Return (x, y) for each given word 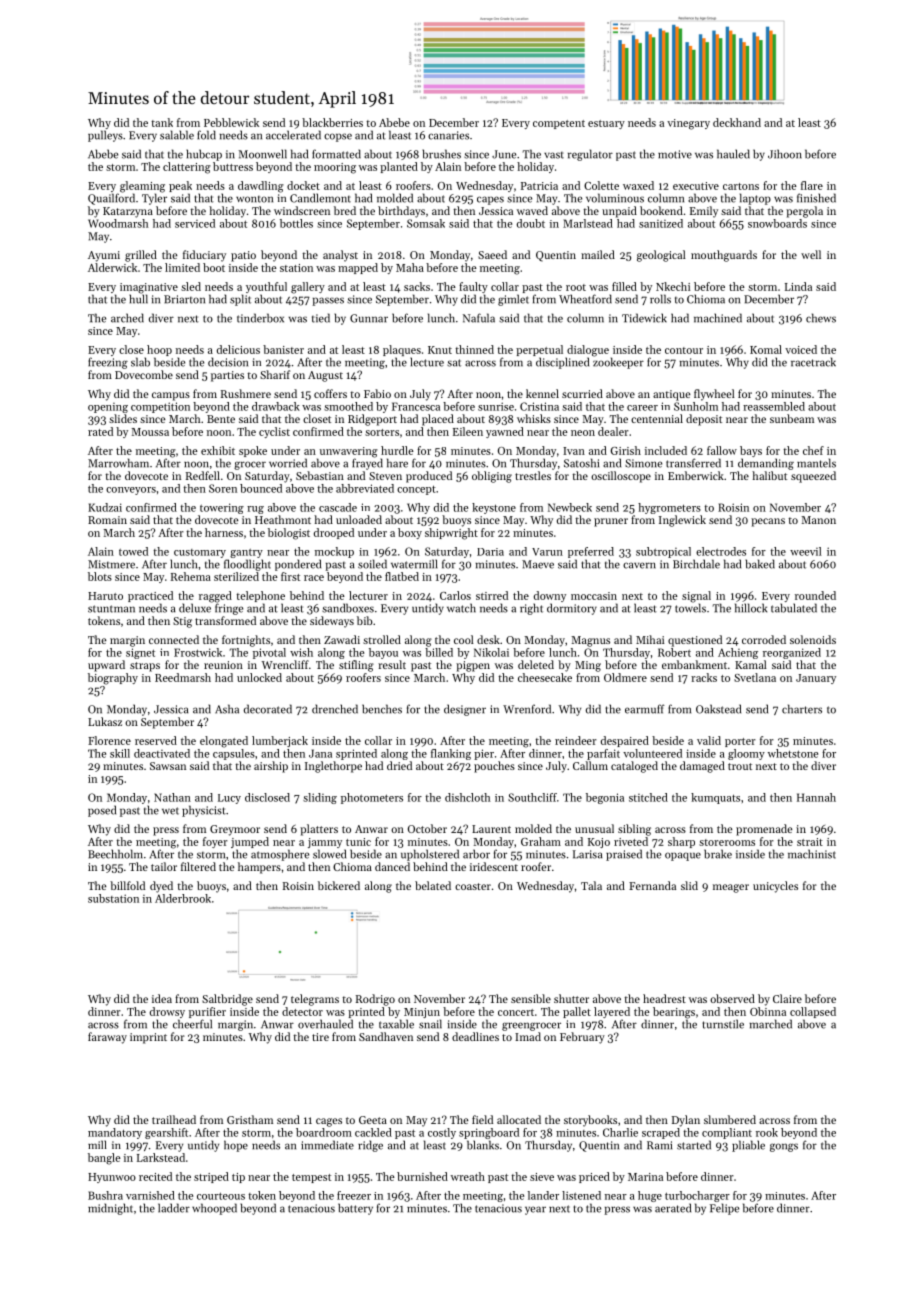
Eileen (468, 431)
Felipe (724, 1209)
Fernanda (652, 885)
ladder (174, 1208)
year (535, 1210)
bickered (339, 885)
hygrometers (669, 508)
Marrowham (118, 463)
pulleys (105, 136)
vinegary (688, 124)
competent (559, 124)
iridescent (494, 866)
